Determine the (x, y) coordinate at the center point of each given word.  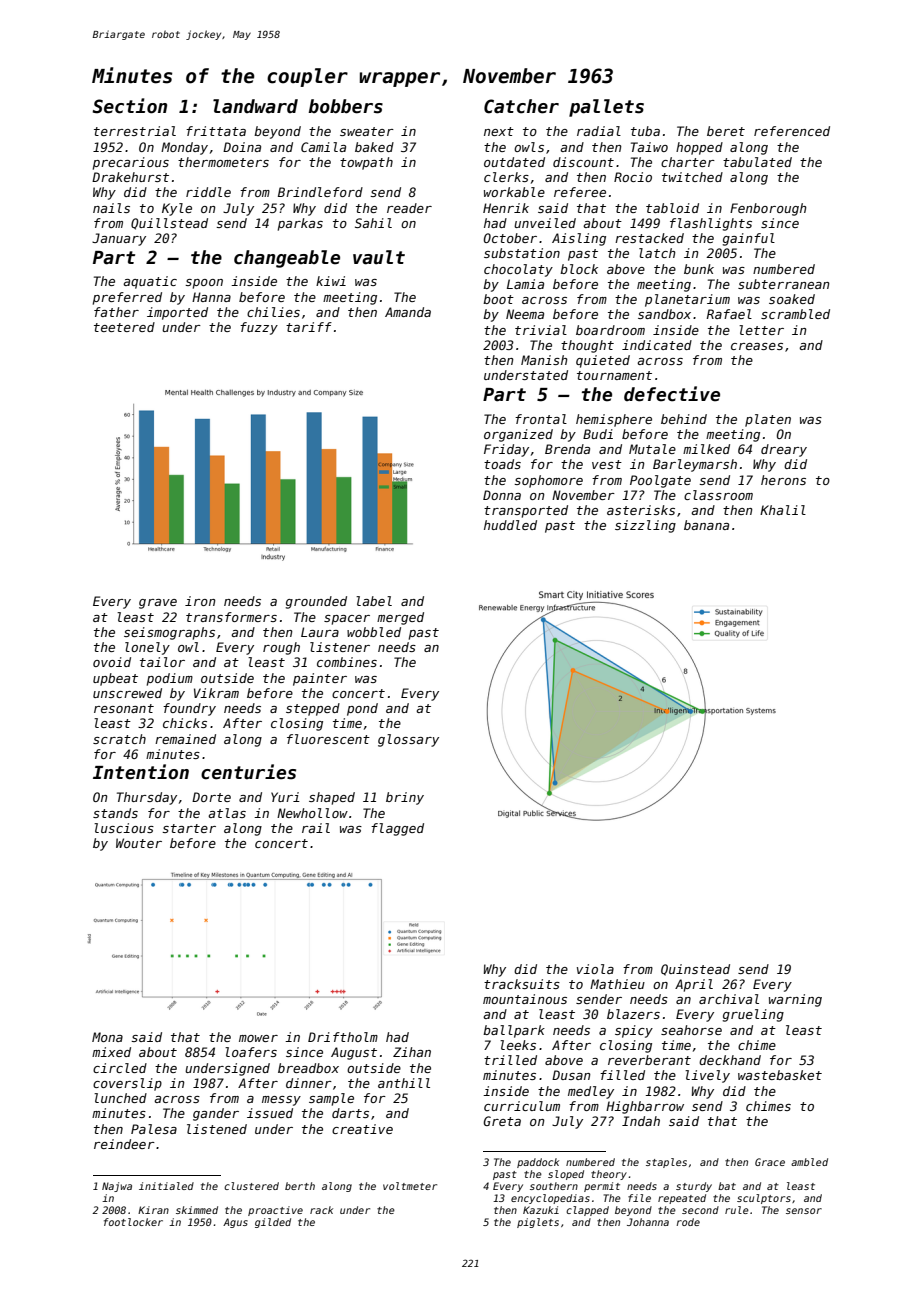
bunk (699, 269)
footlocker (133, 1222)
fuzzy (259, 328)
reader (409, 208)
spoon (204, 284)
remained (185, 739)
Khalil (783, 510)
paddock (538, 1163)
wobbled (374, 632)
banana (706, 525)
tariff (309, 327)
